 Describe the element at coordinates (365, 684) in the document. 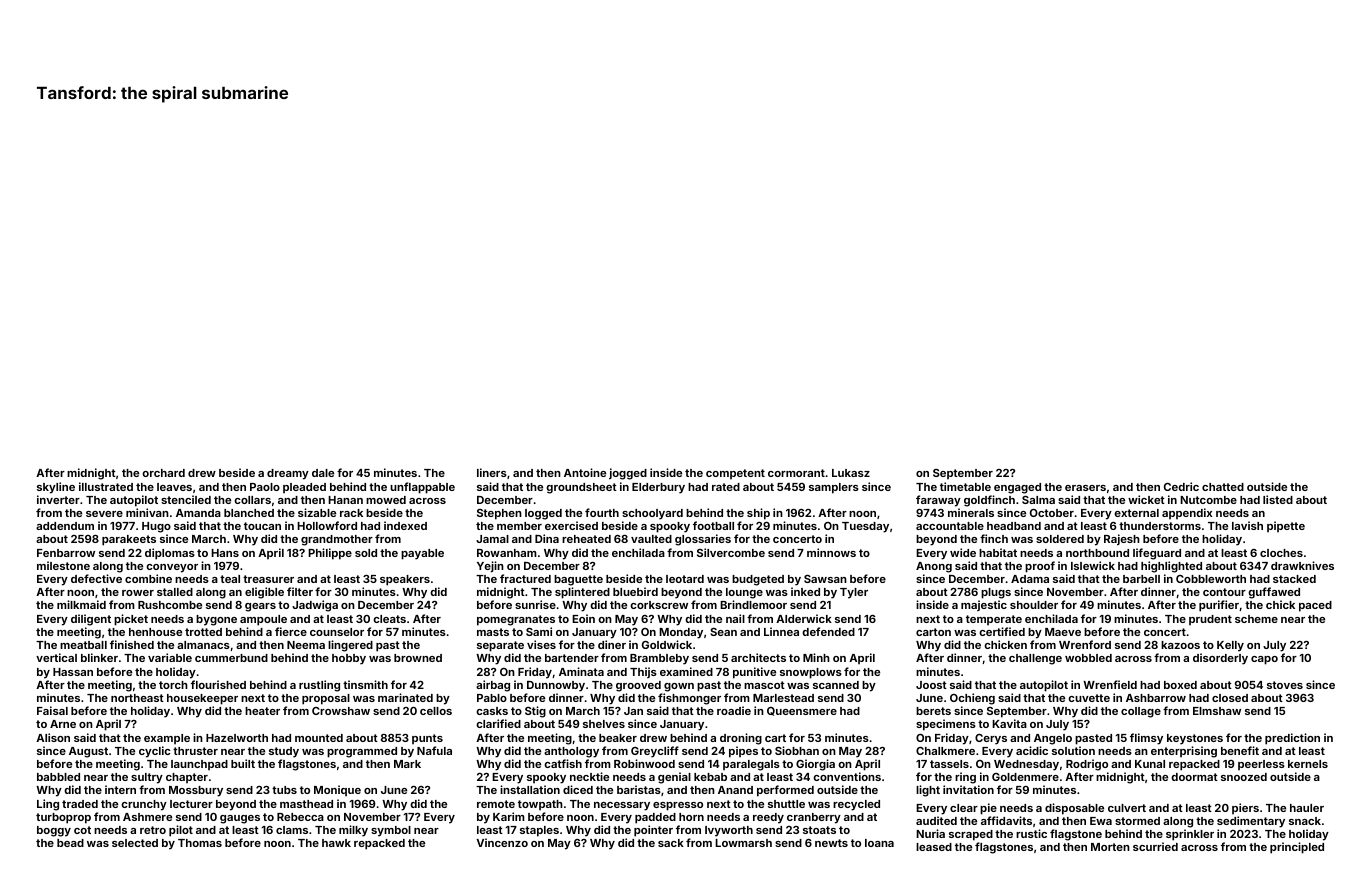

I see `tinsmith` at that location.
